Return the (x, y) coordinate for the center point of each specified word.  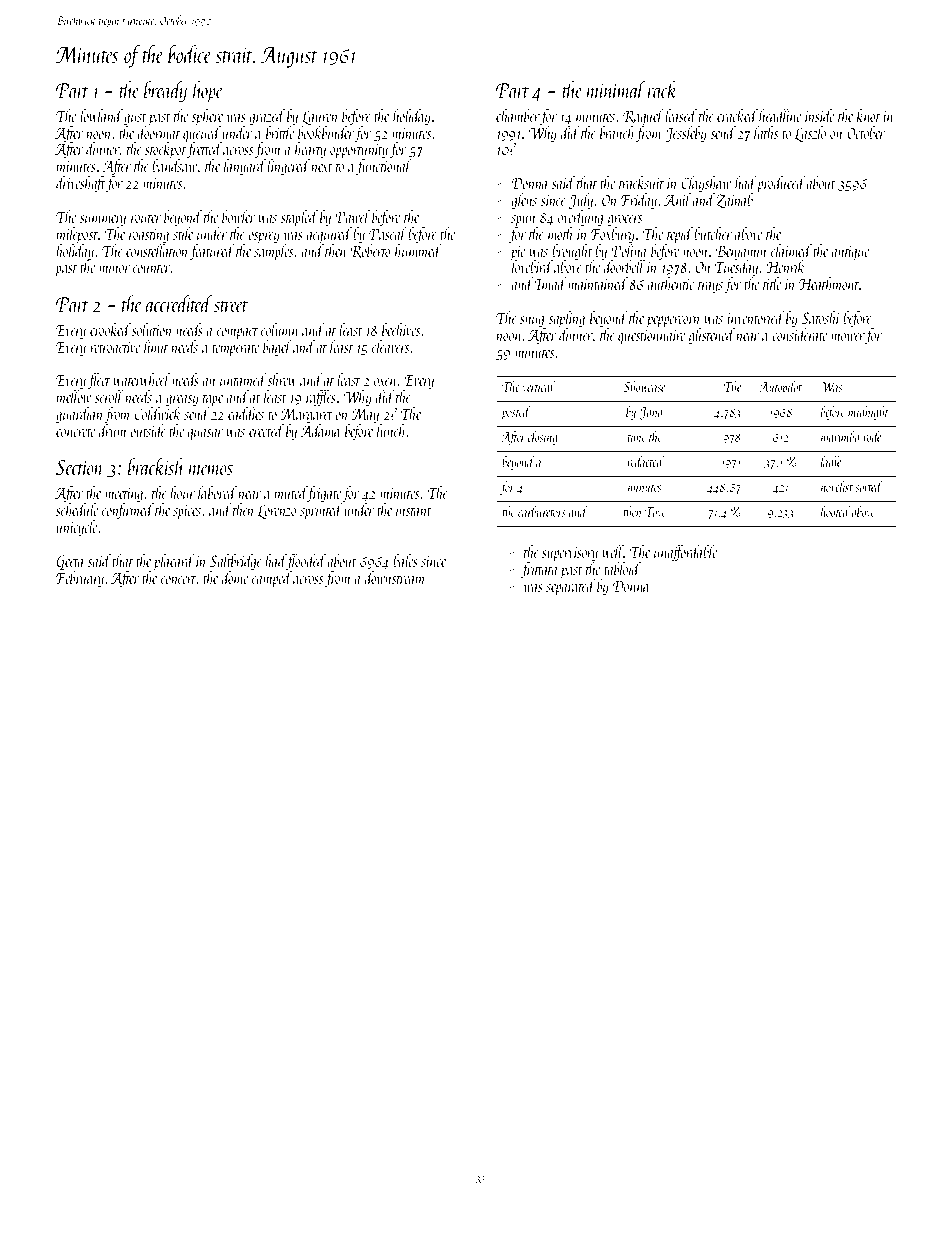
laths (766, 132)
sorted (869, 486)
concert (178, 579)
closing (543, 438)
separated (571, 587)
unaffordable (685, 553)
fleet (99, 381)
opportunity (359, 151)
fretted (203, 150)
